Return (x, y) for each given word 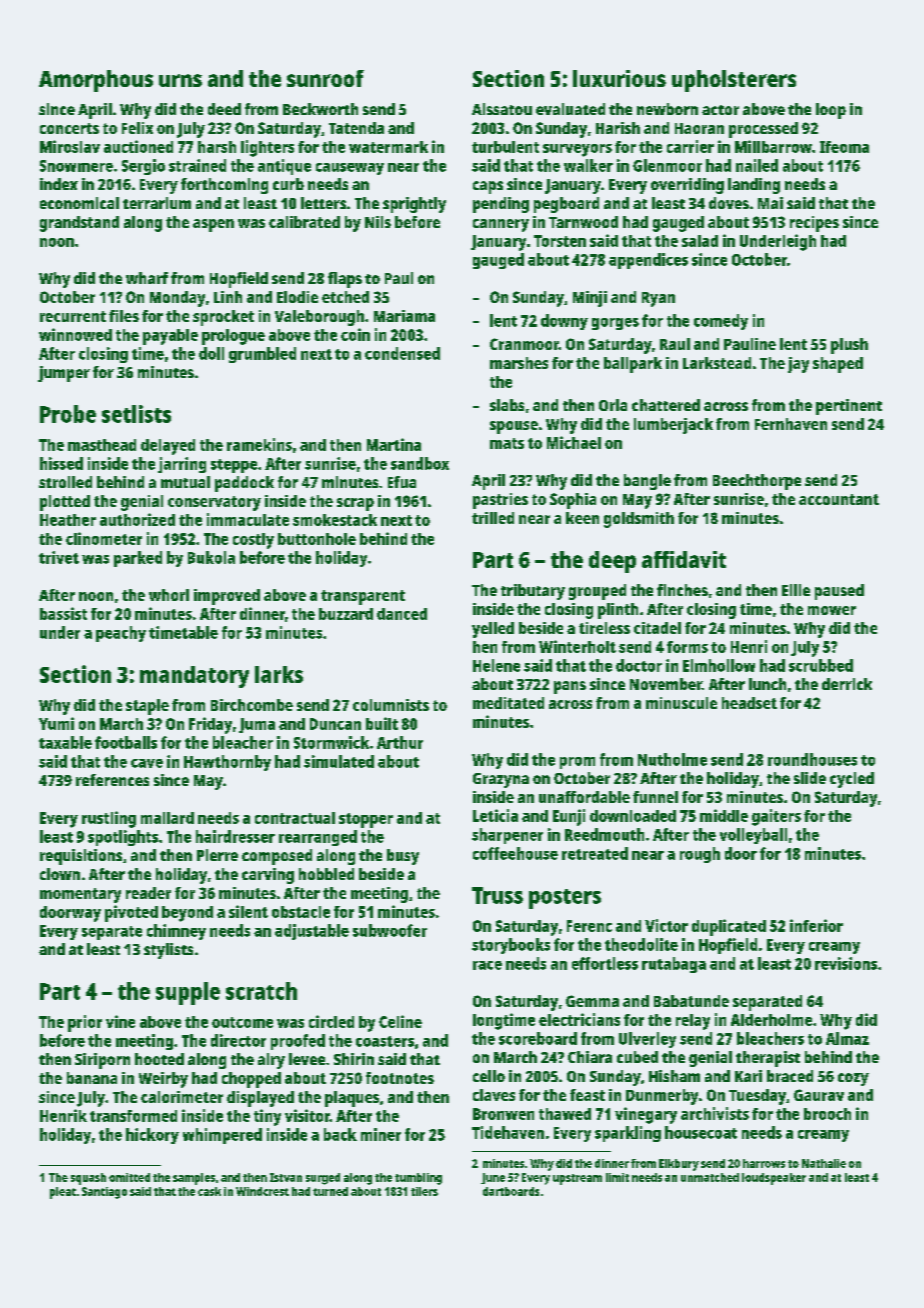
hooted (159, 1059)
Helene (496, 665)
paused (839, 592)
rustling (109, 819)
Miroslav (70, 146)
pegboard (566, 205)
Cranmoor (524, 344)
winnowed (75, 334)
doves (729, 203)
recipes (814, 224)
